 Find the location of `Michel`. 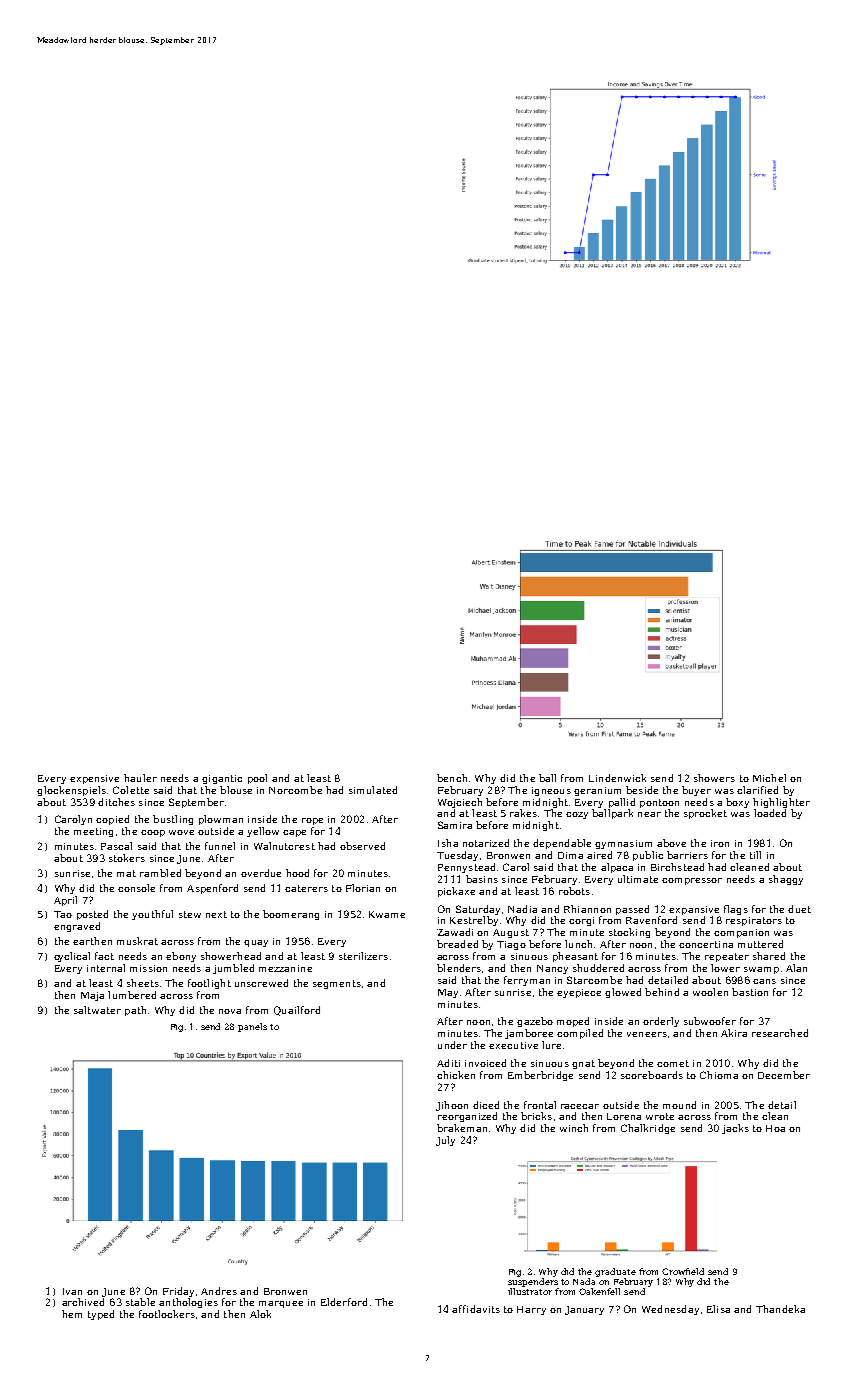

Michel is located at coordinates (769, 778).
